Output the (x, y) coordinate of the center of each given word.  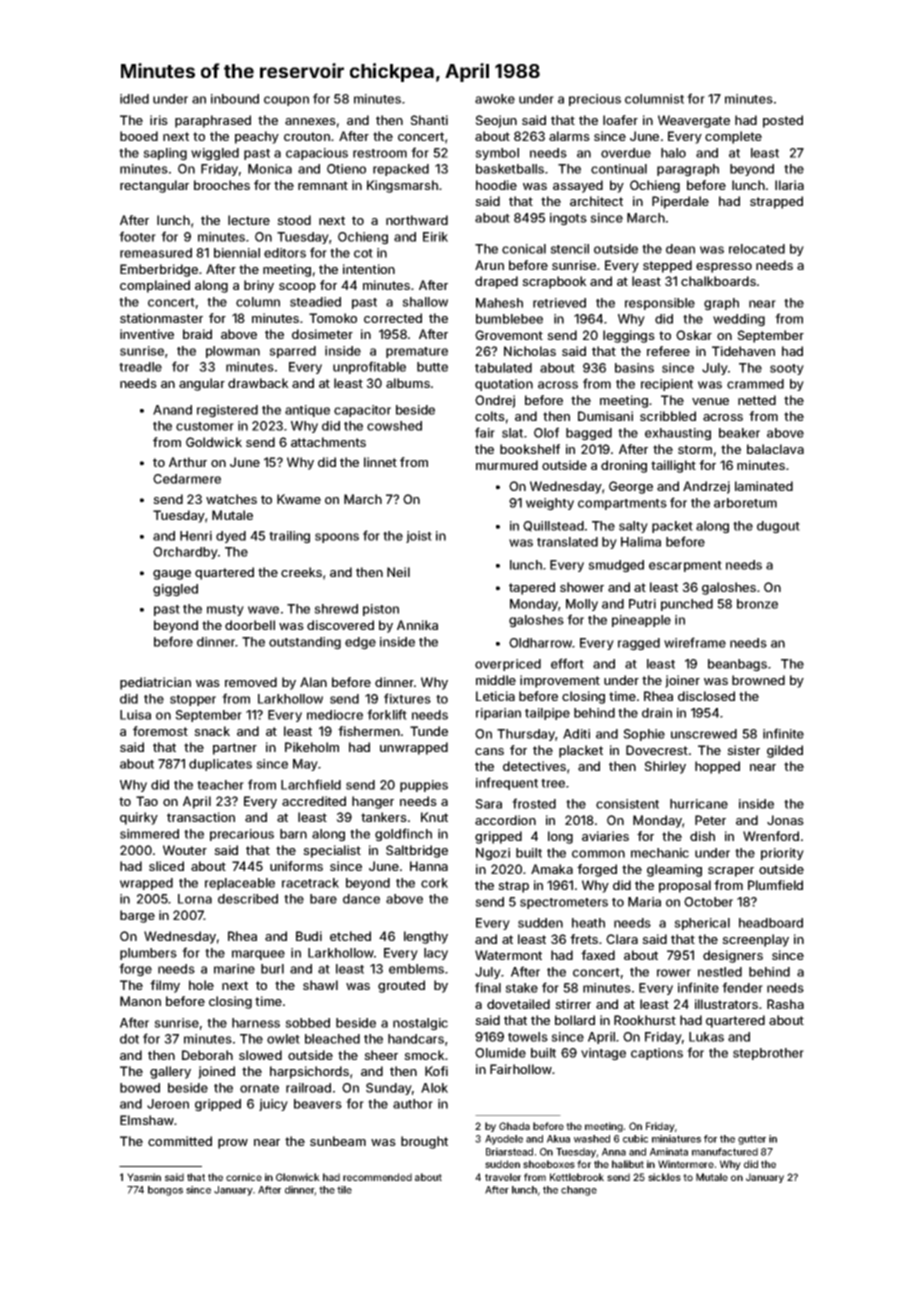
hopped (717, 767)
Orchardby (185, 553)
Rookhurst (645, 1020)
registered (227, 411)
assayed (578, 186)
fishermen (369, 731)
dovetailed (518, 1004)
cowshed (394, 426)
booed (139, 136)
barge (137, 916)
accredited (314, 801)
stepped (667, 266)
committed (180, 1141)
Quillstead (553, 526)
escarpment (685, 566)
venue (710, 401)
